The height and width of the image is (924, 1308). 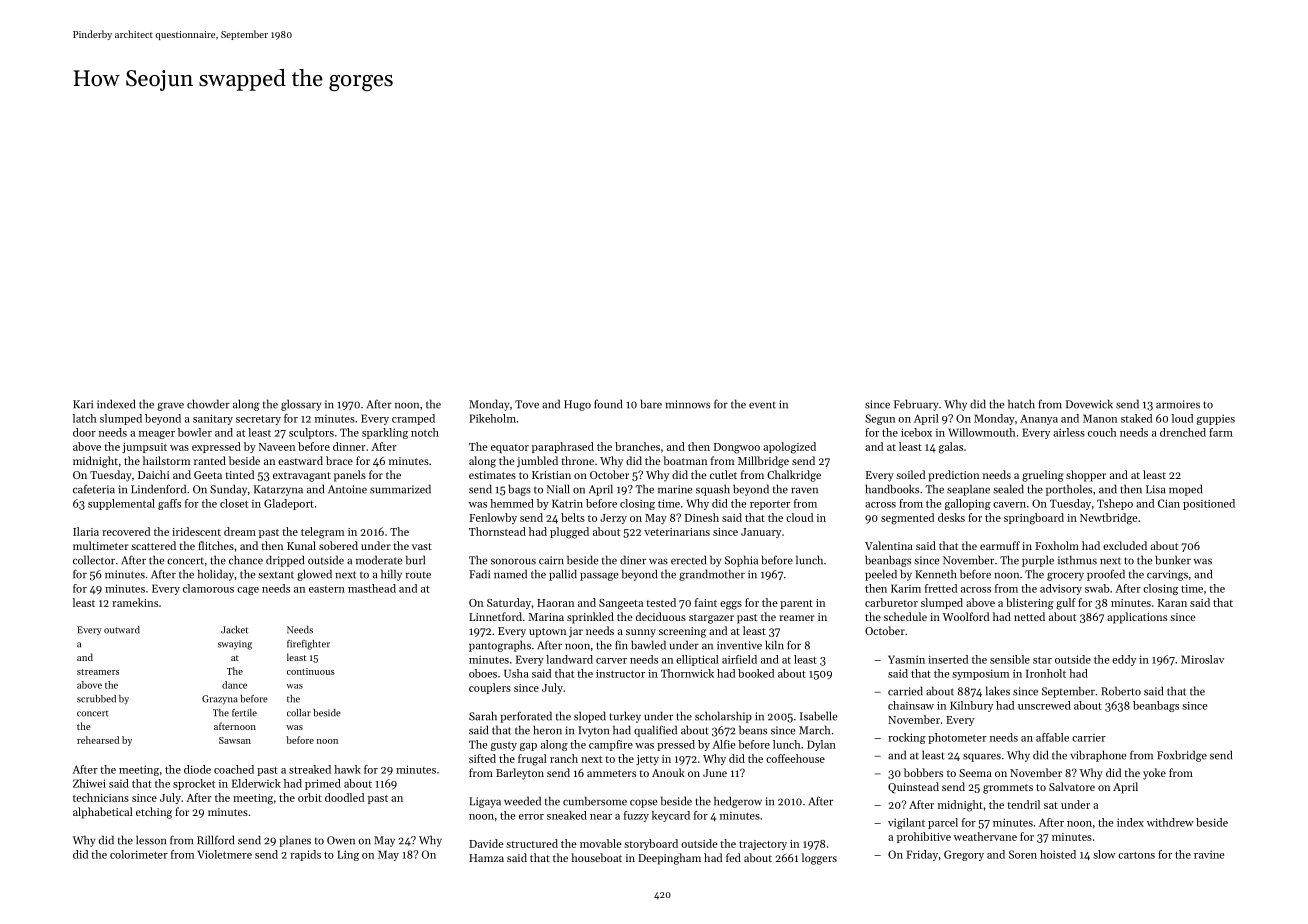 What do you see at coordinates (916, 405) in the image?
I see `February` at bounding box center [916, 405].
